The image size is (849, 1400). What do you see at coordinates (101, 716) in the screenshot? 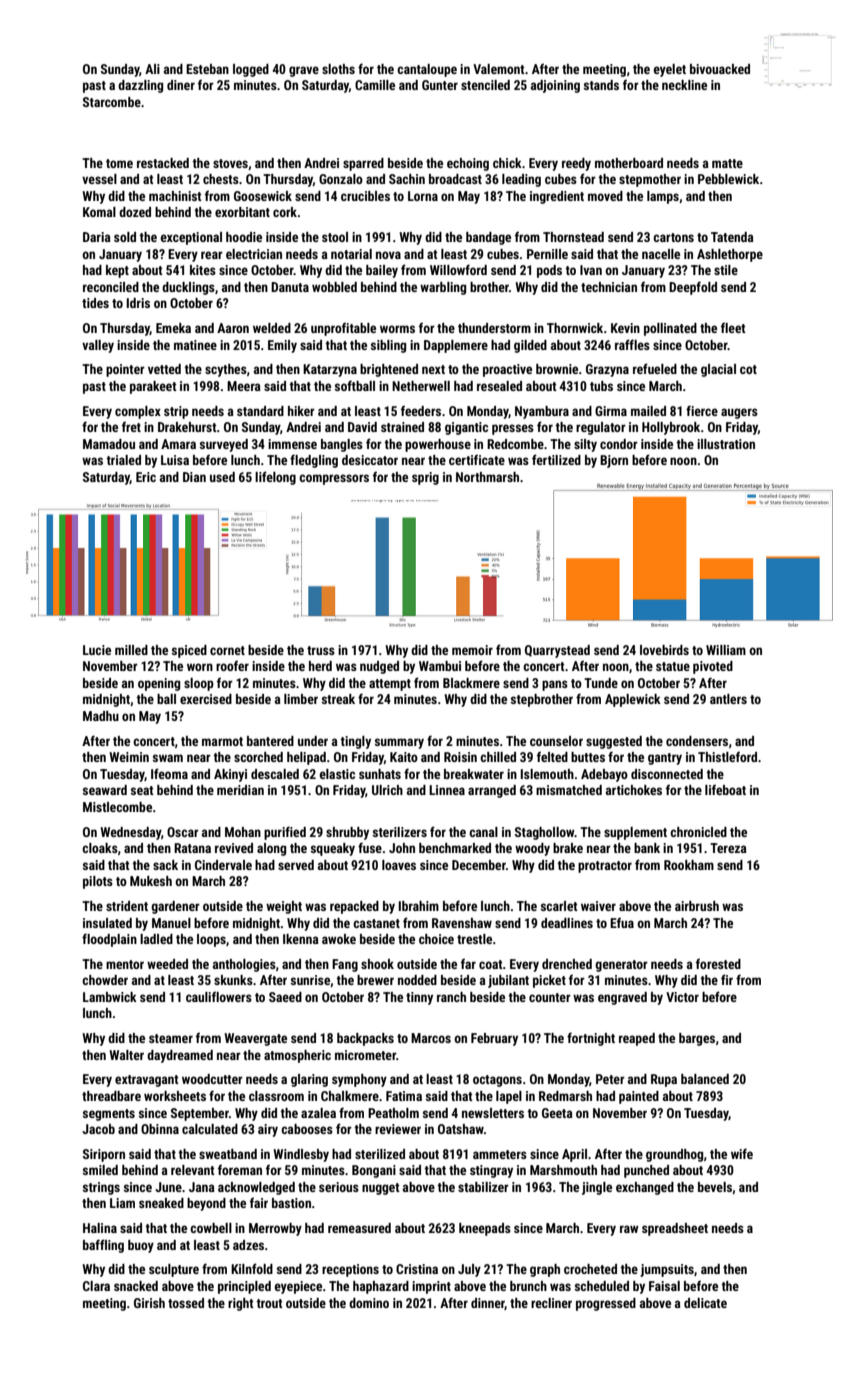
I see `Madhu` at bounding box center [101, 716].
